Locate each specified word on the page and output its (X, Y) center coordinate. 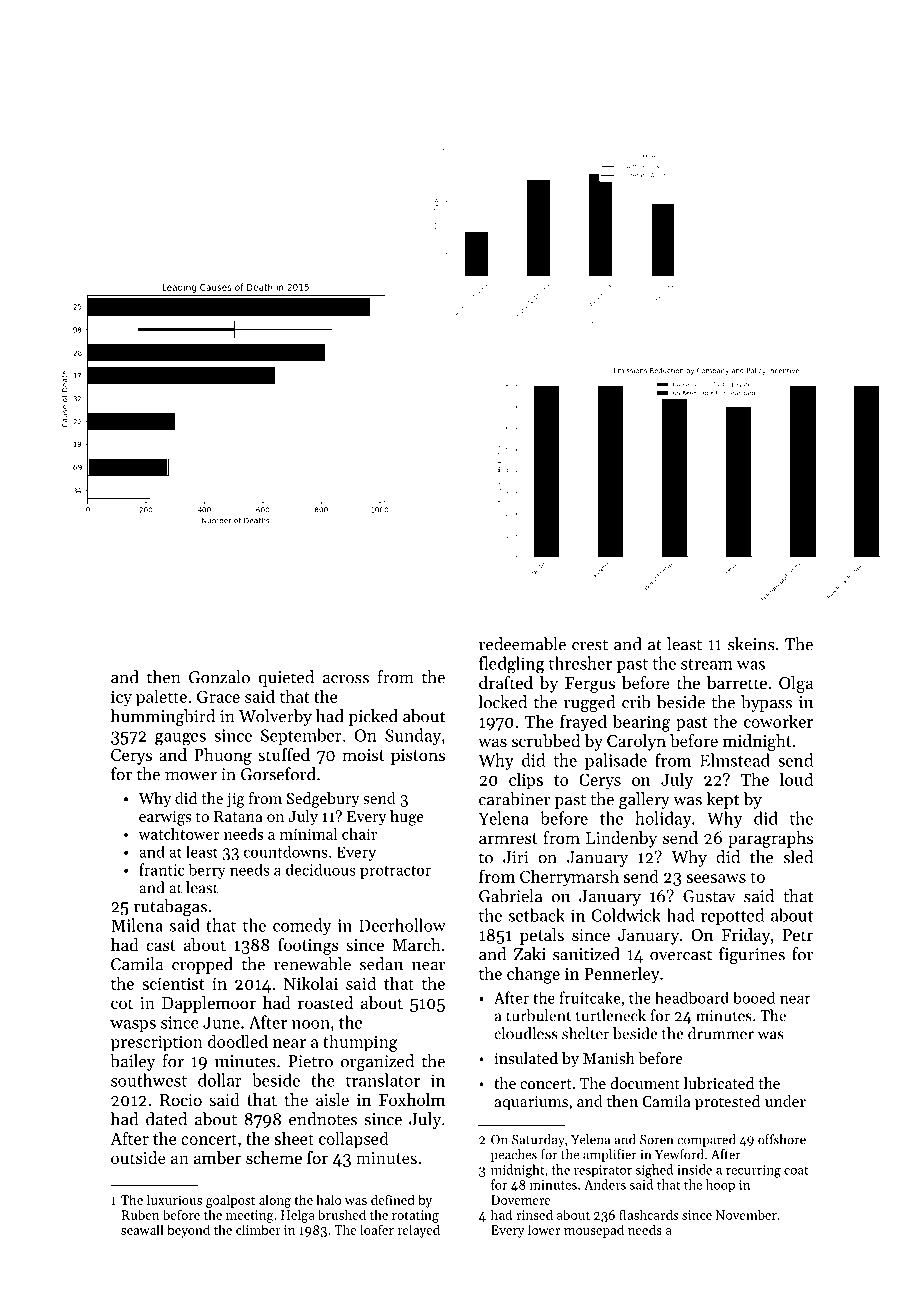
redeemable (522, 644)
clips (526, 781)
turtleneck (611, 1015)
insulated (526, 1058)
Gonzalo (219, 677)
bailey (132, 1062)
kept (723, 800)
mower (191, 776)
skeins (751, 644)
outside (138, 1157)
